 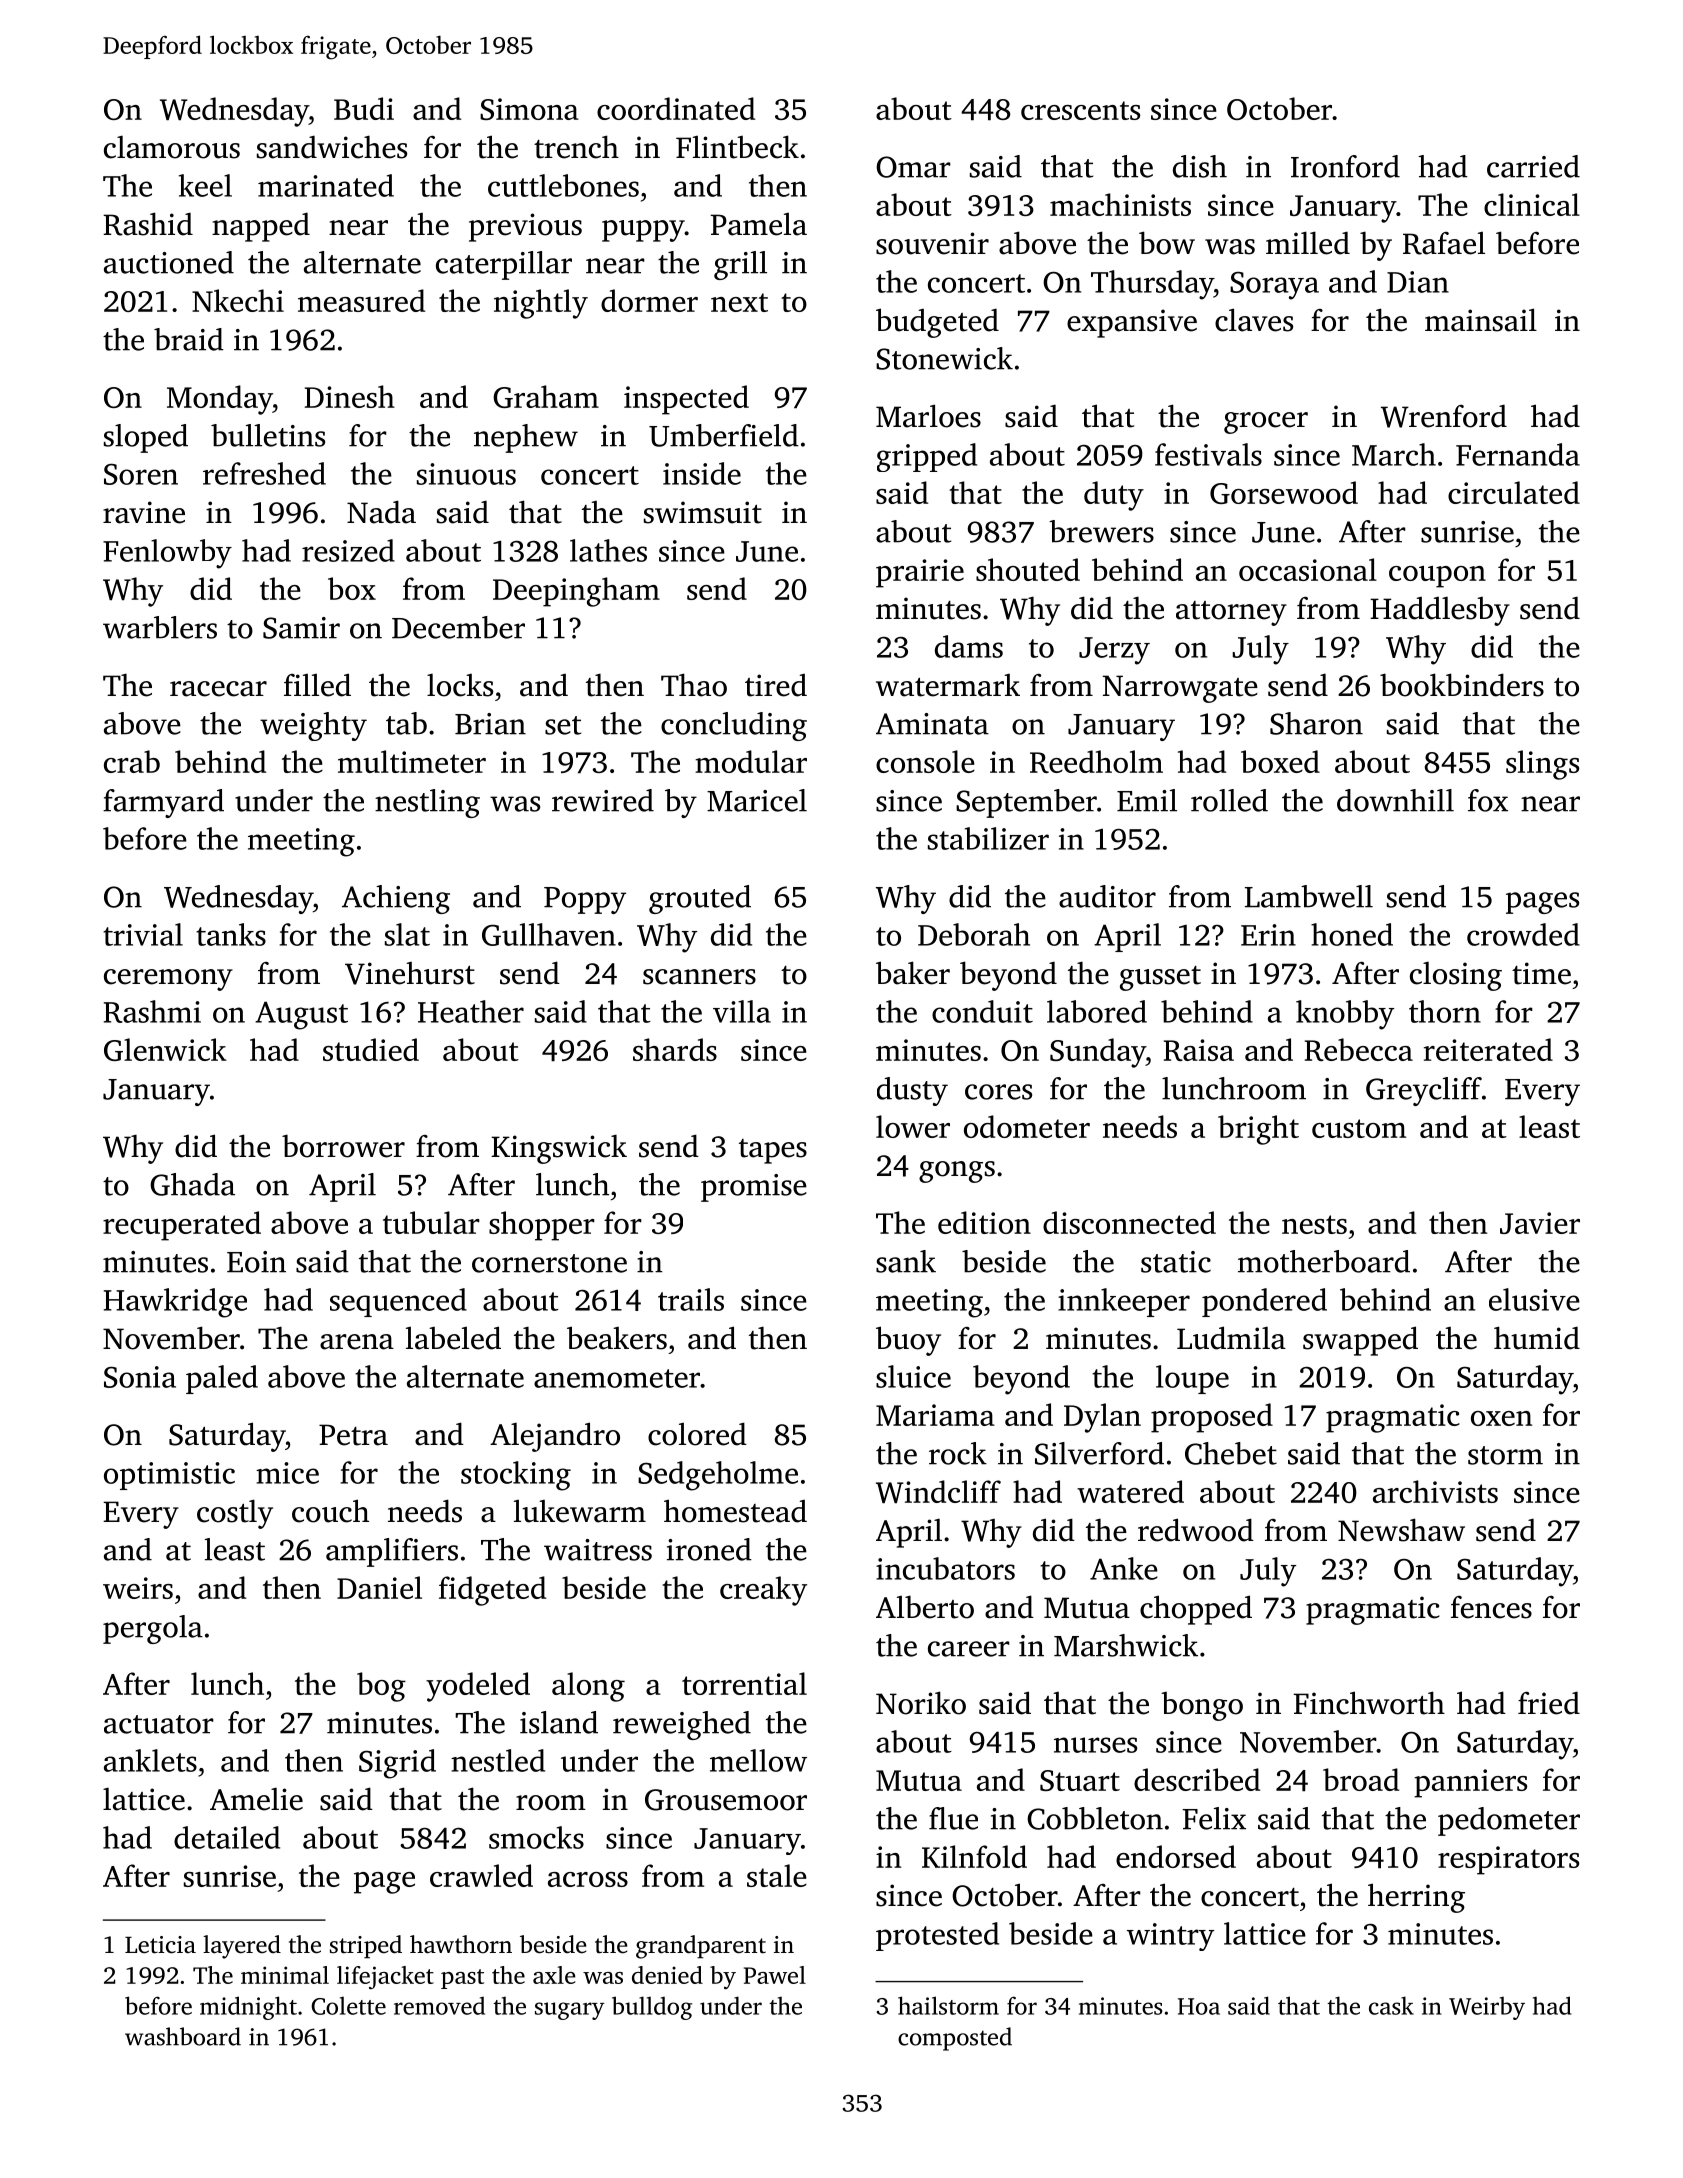 What do you see at coordinates (1549, 1703) in the image?
I see `fried` at bounding box center [1549, 1703].
